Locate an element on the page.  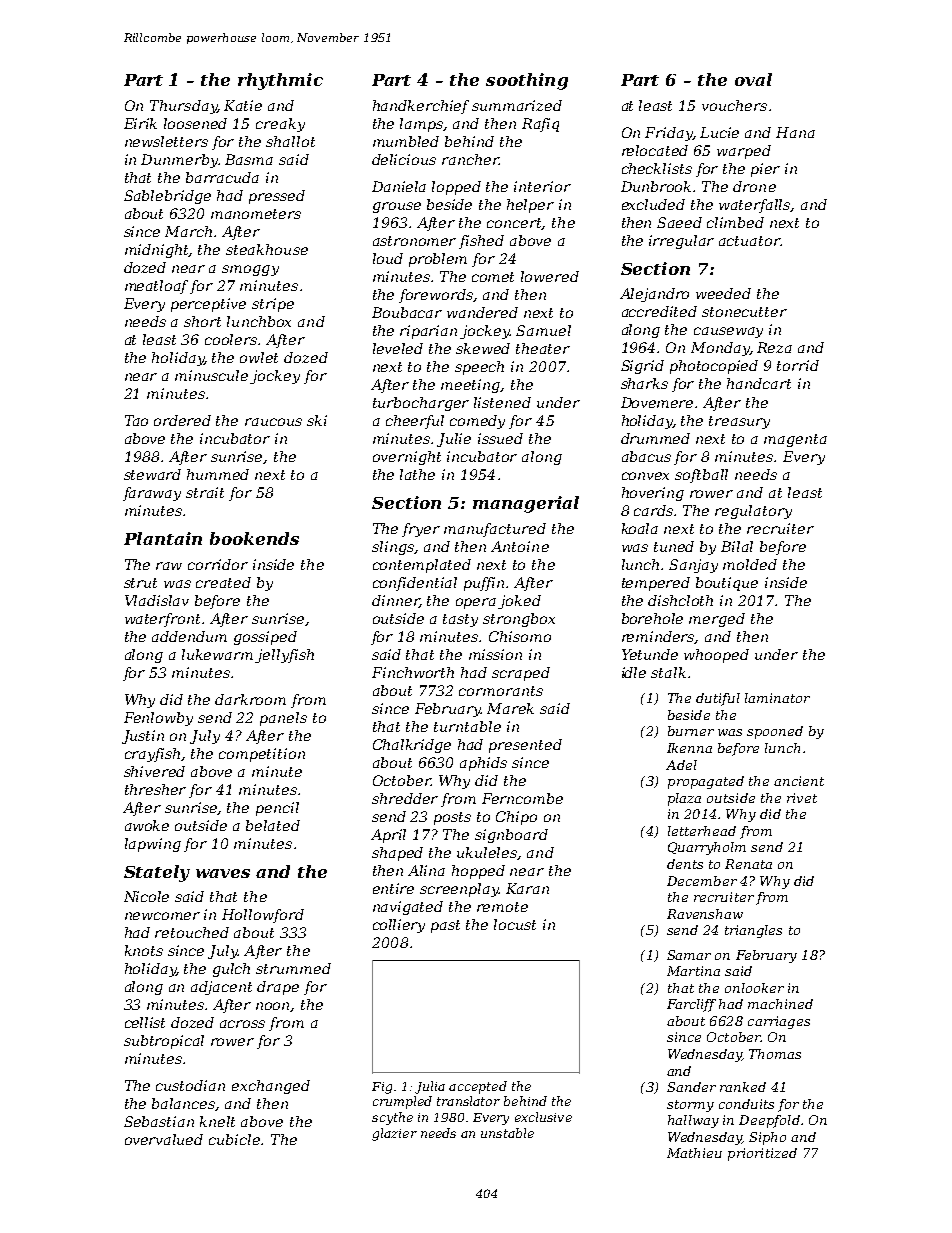
abacus is located at coordinates (646, 456).
